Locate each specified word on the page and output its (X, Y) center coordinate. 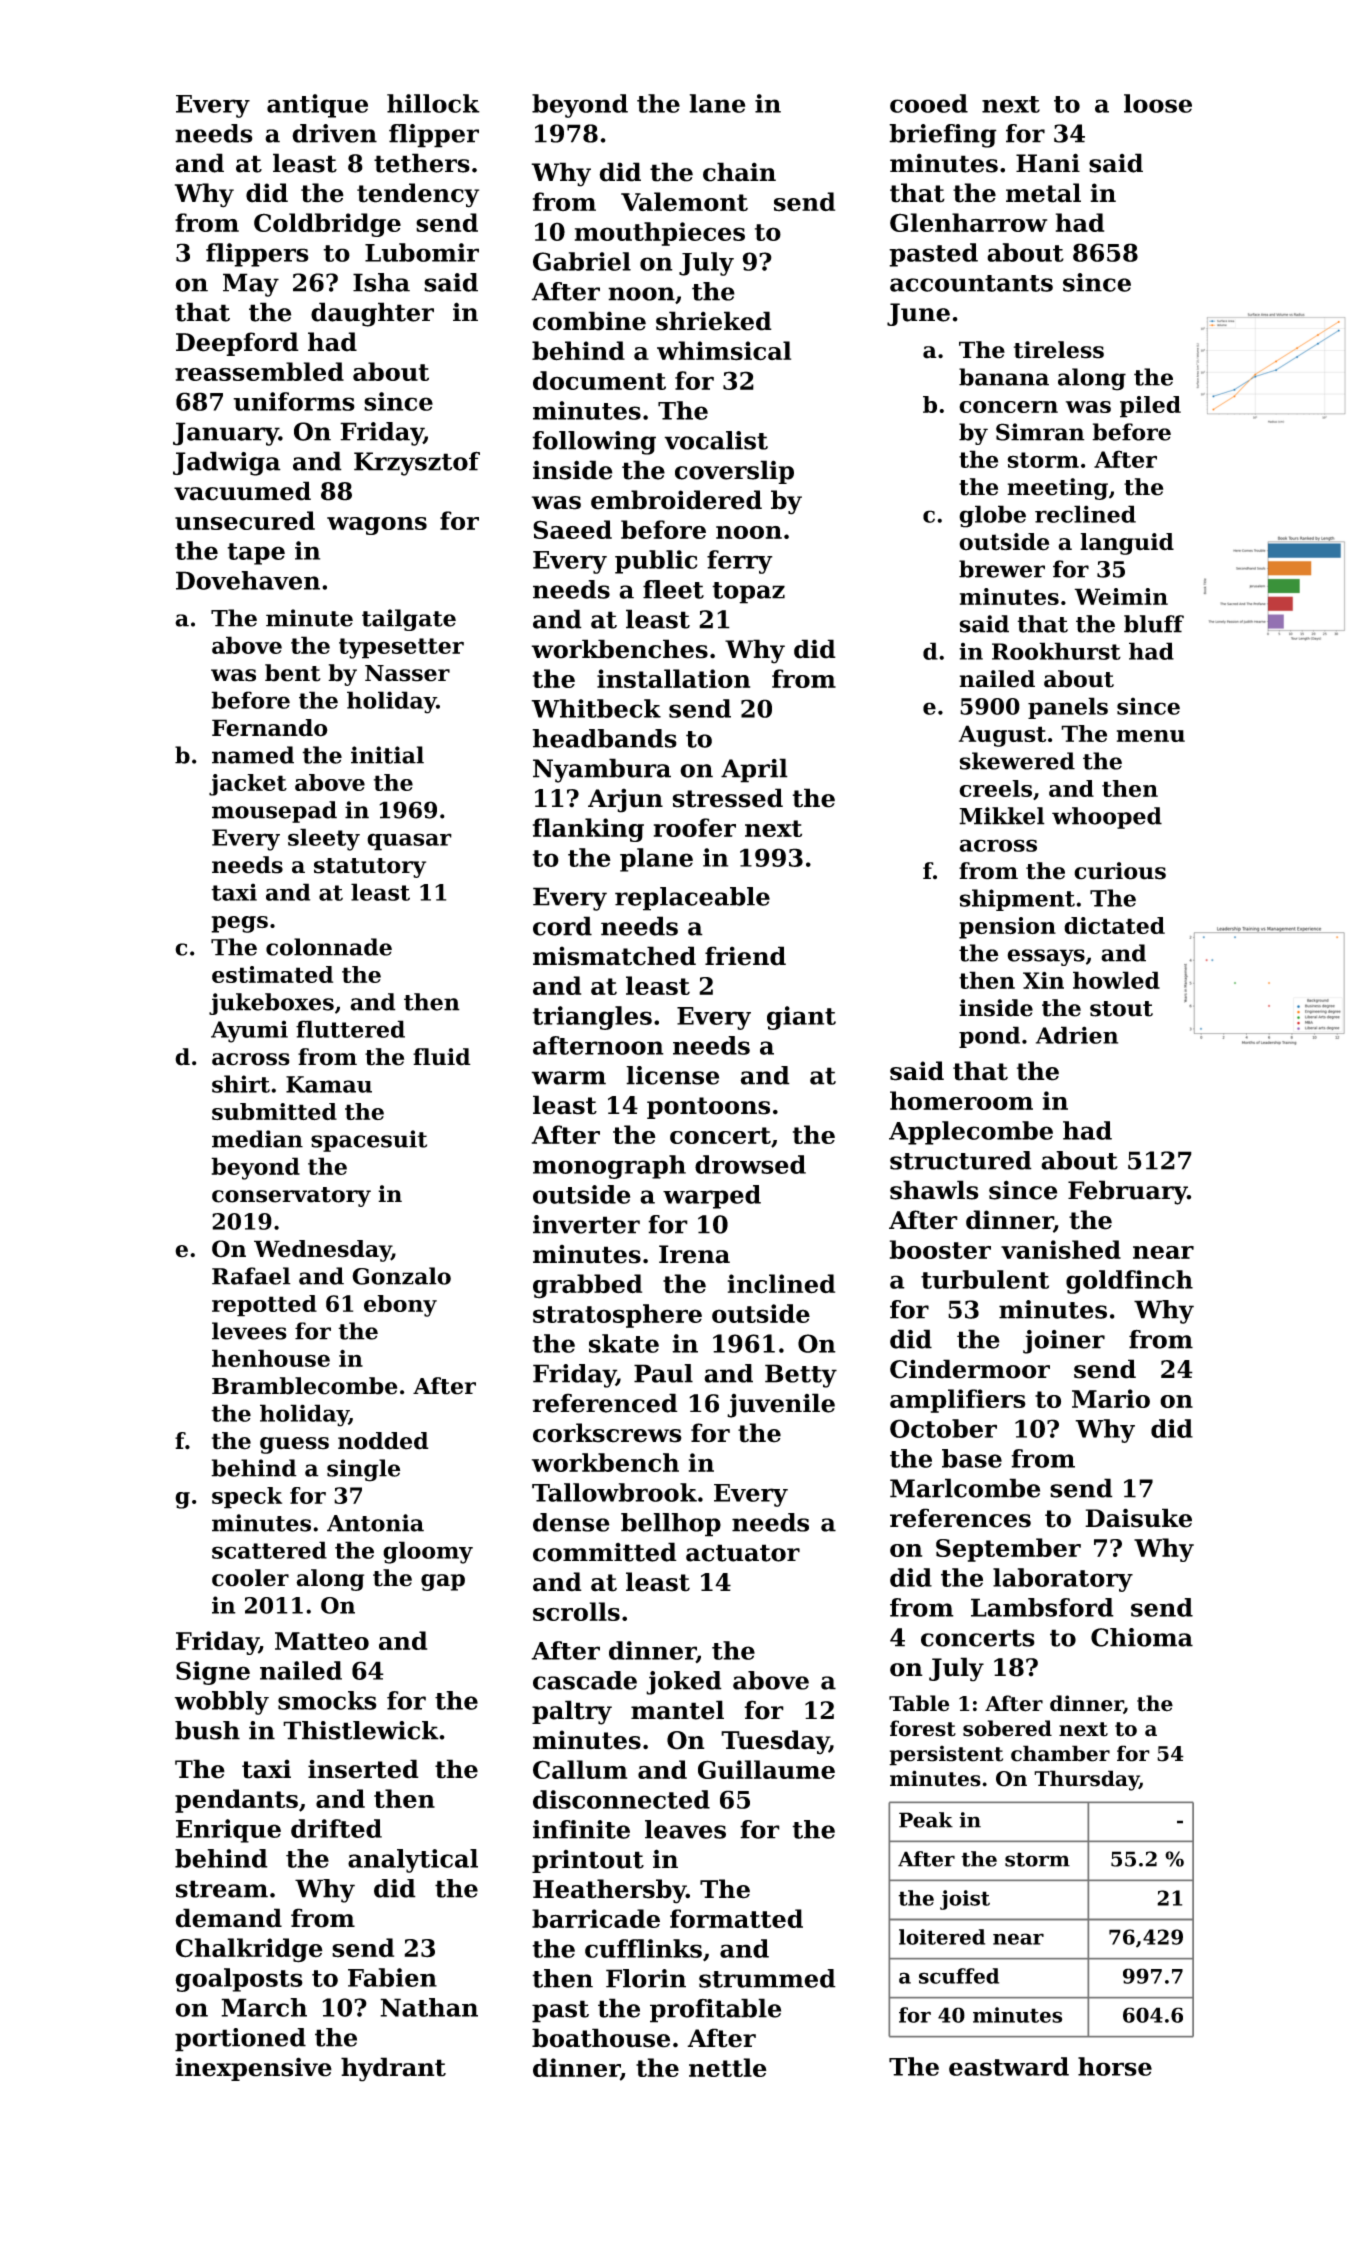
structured (961, 1160)
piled (1150, 407)
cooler (250, 1578)
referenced (605, 1403)
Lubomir (422, 252)
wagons (377, 526)
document (599, 380)
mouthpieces (660, 234)
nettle (728, 2067)
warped (712, 1197)
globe (992, 516)
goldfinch (1129, 1282)
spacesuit (369, 1141)
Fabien (392, 1977)
